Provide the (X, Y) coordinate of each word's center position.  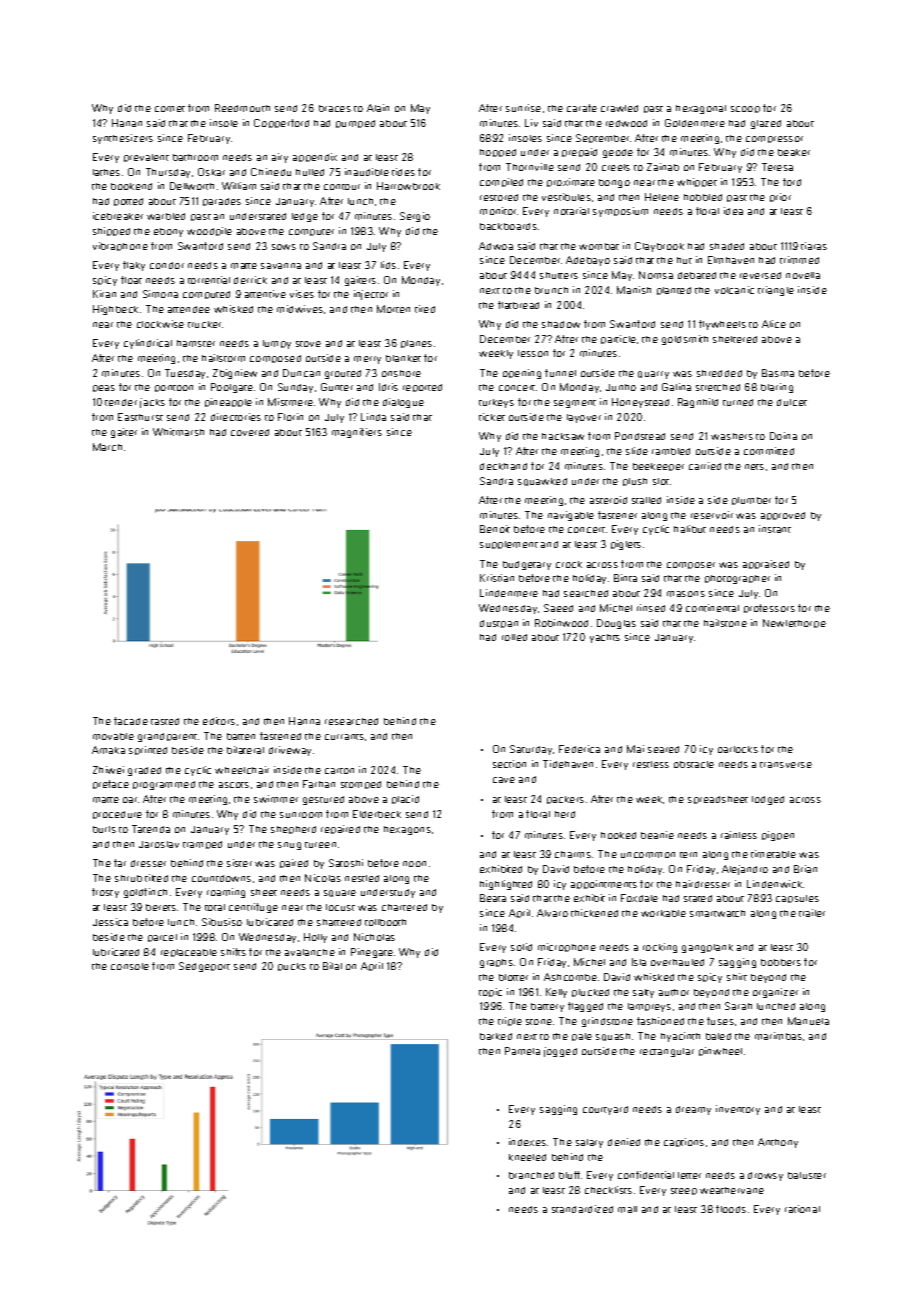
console (130, 966)
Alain (378, 108)
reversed (760, 275)
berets (161, 907)
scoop (745, 109)
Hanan (127, 123)
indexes (527, 1142)
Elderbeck (377, 814)
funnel (560, 373)
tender (121, 402)
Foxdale (639, 898)
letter (689, 1175)
